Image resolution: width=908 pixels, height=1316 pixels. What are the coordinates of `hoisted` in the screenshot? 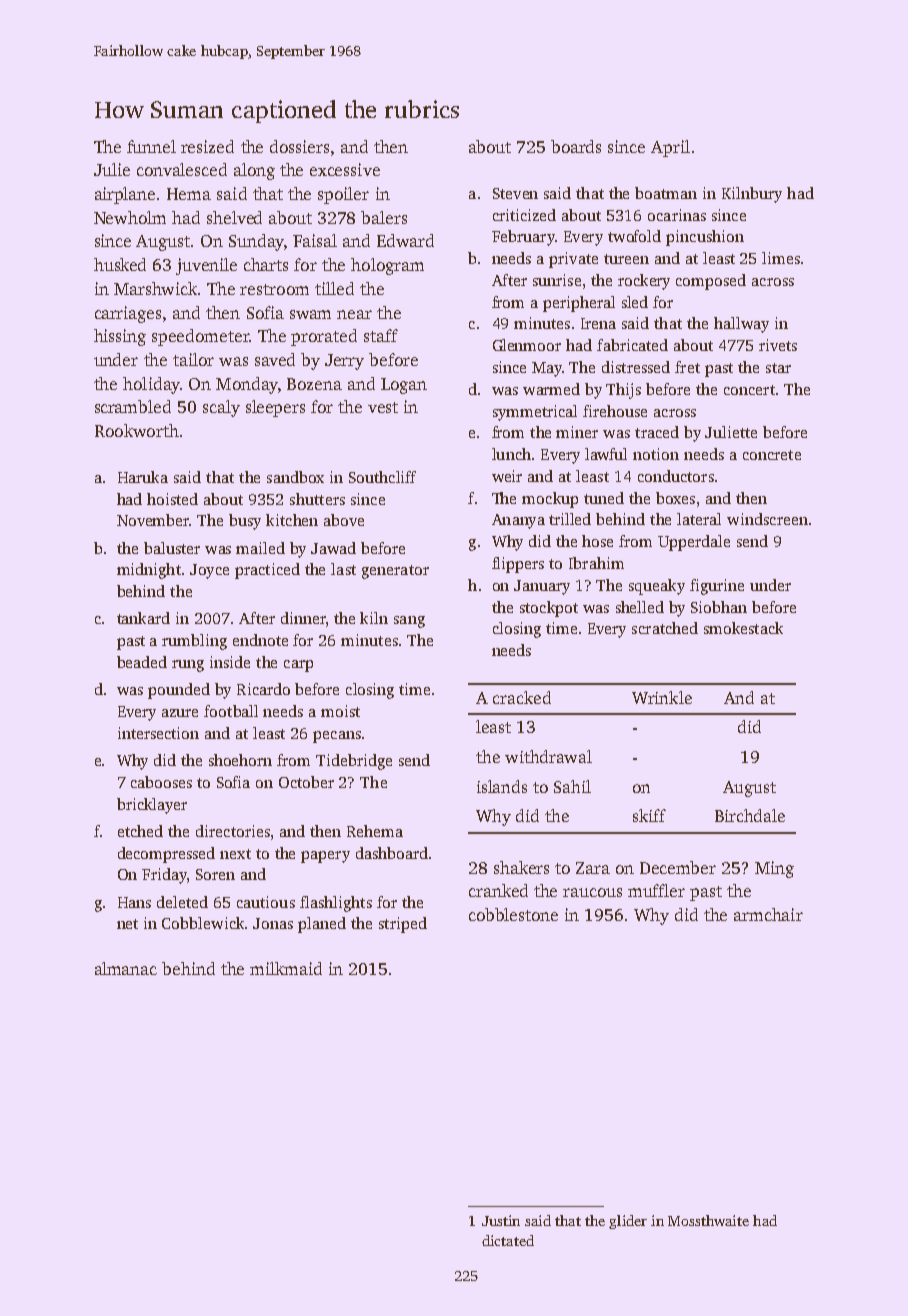 It's located at (172, 499).
